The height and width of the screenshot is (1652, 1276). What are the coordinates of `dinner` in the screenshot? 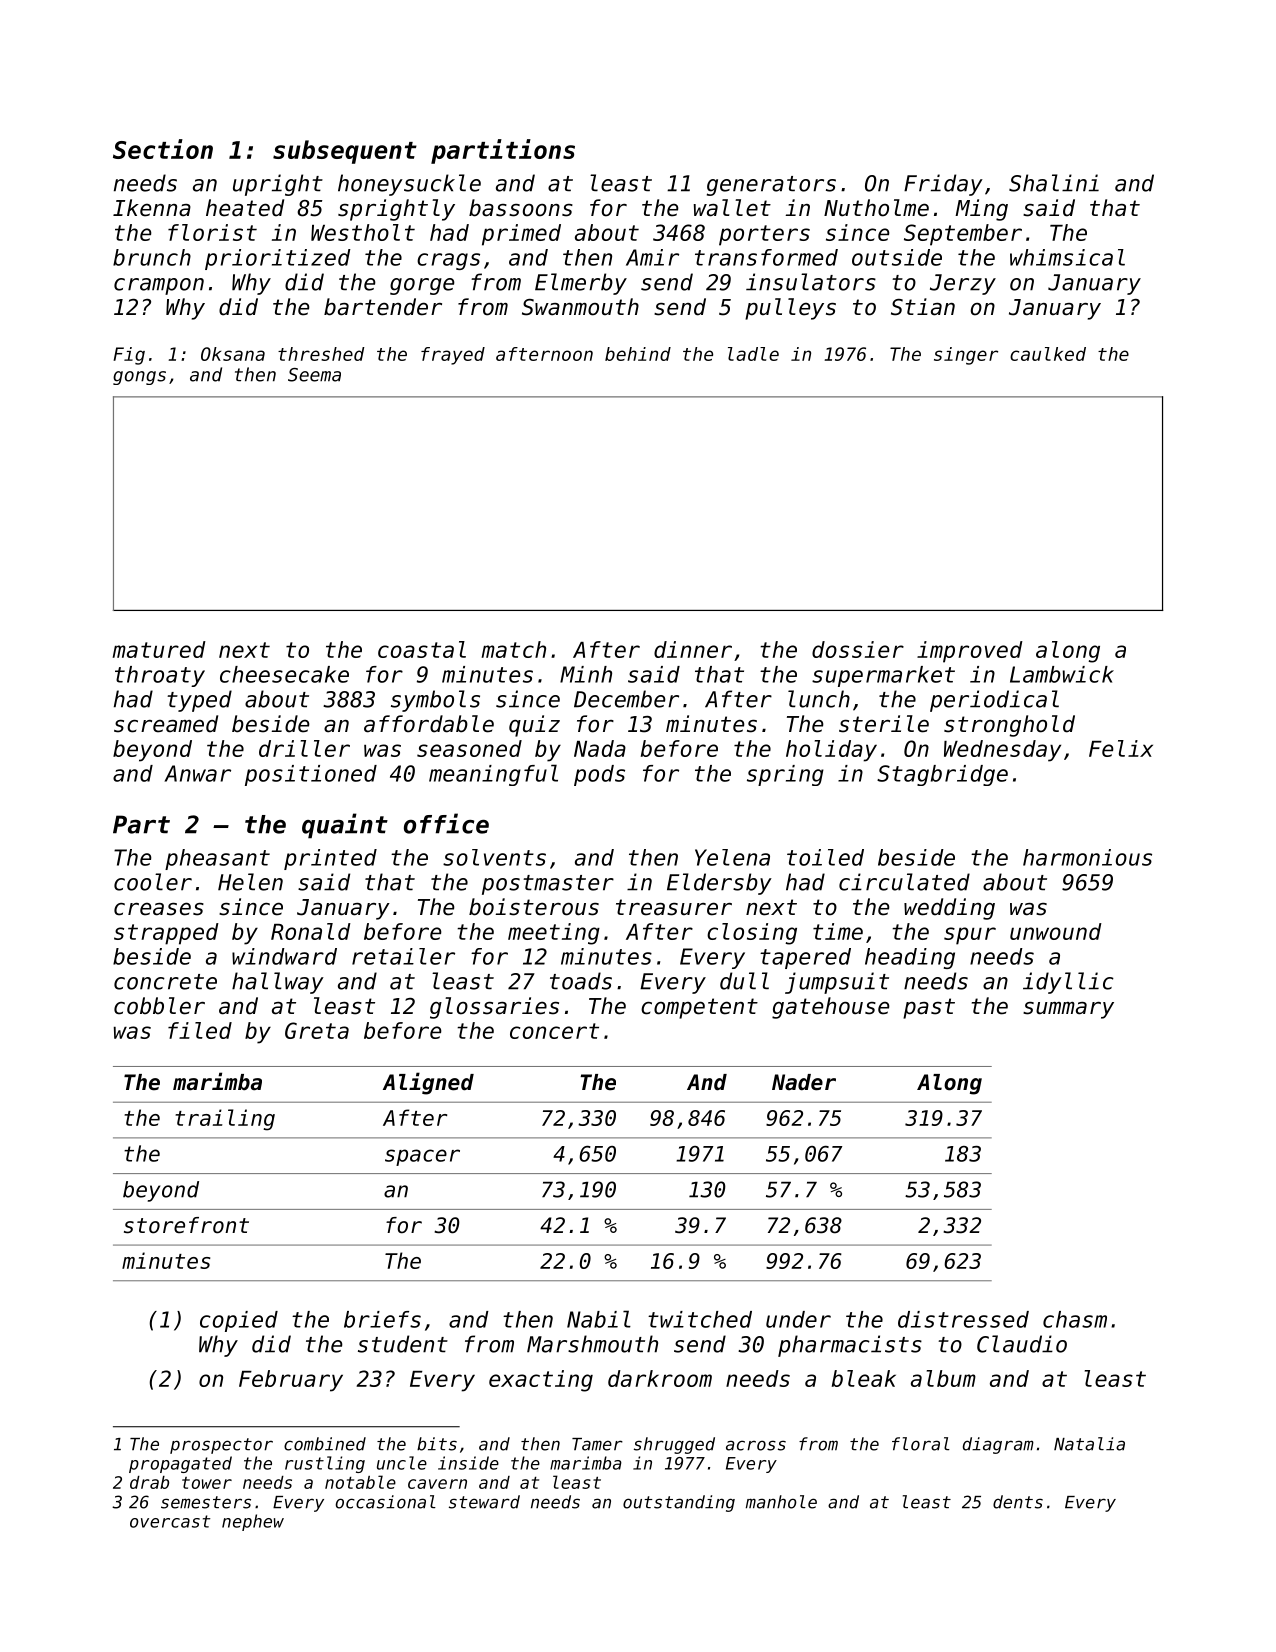 It's located at (693, 649).
